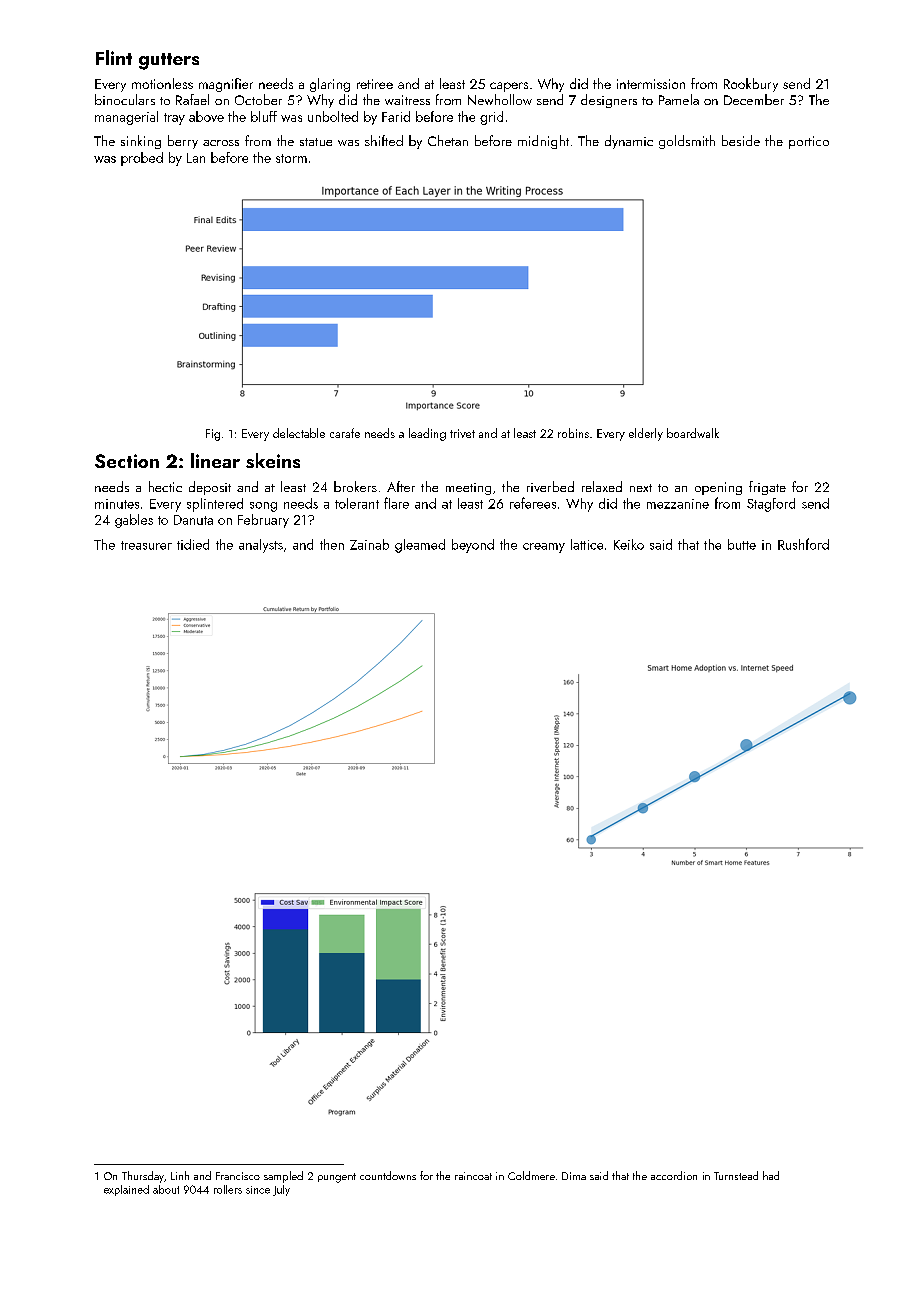 Image resolution: width=924 pixels, height=1308 pixels. I want to click on carafe, so click(345, 433).
